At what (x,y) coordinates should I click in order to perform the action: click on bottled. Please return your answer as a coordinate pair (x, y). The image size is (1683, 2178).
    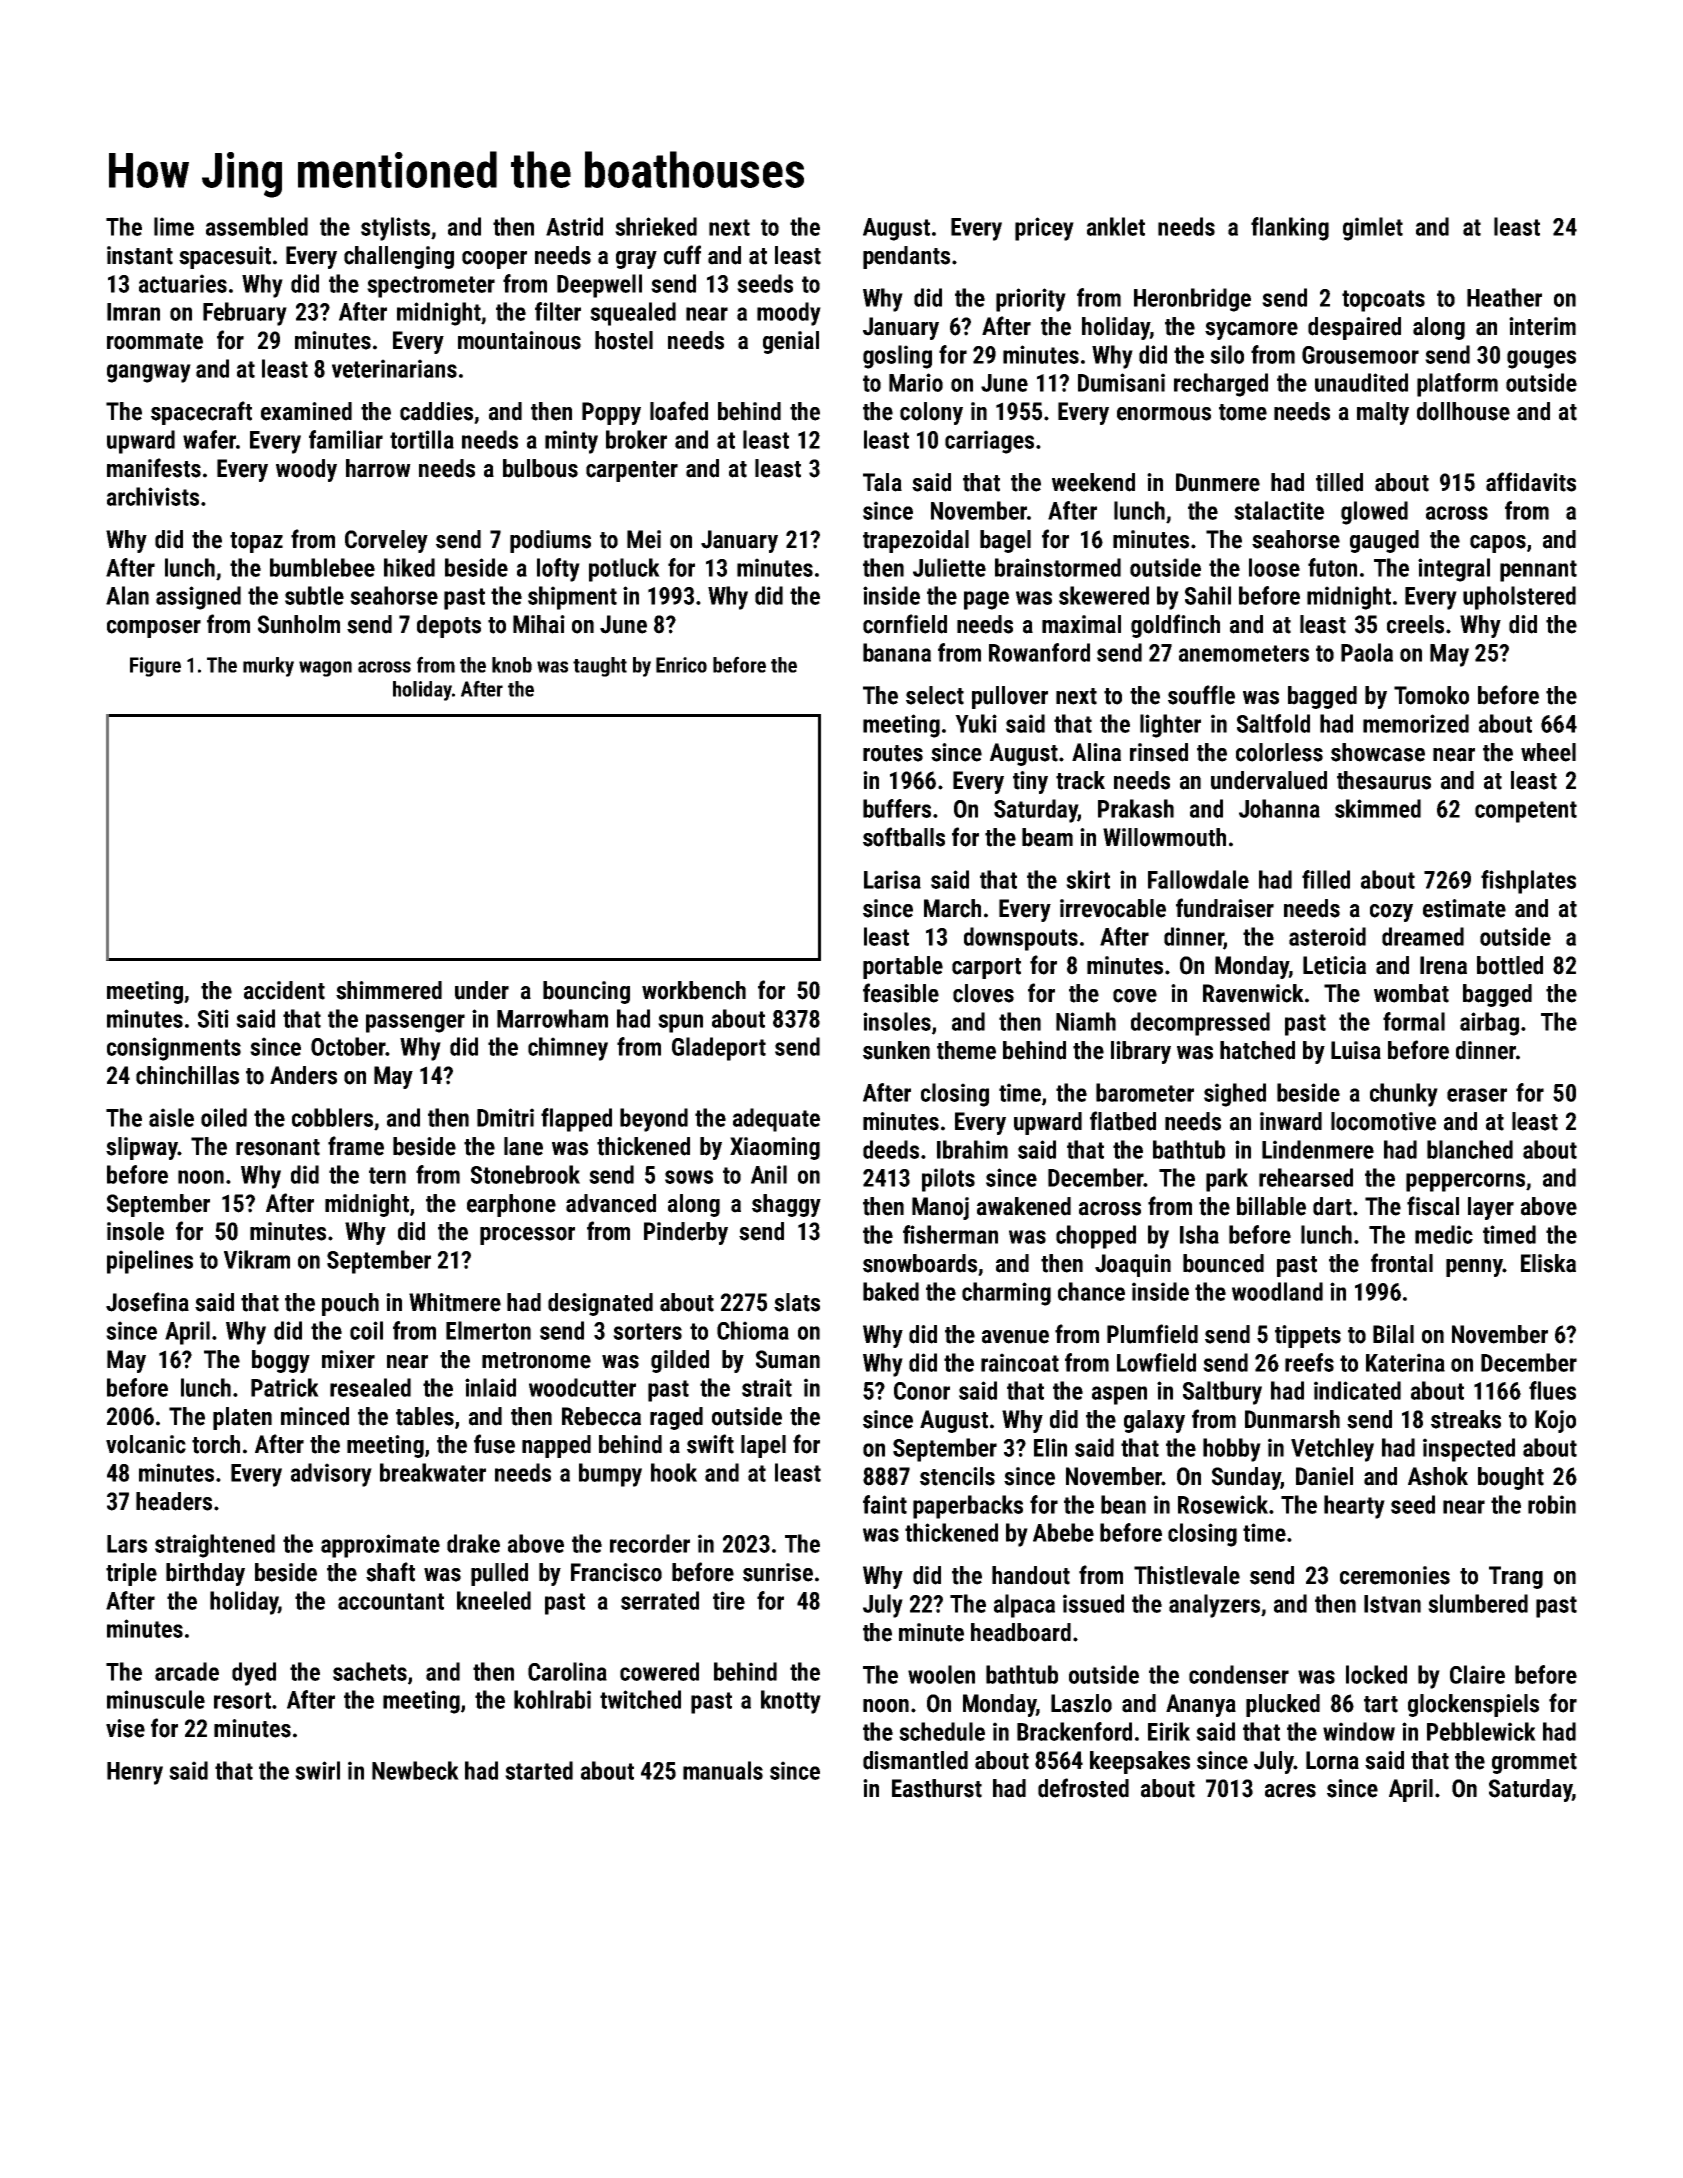
    Looking at the image, I should click on (1510, 965).
